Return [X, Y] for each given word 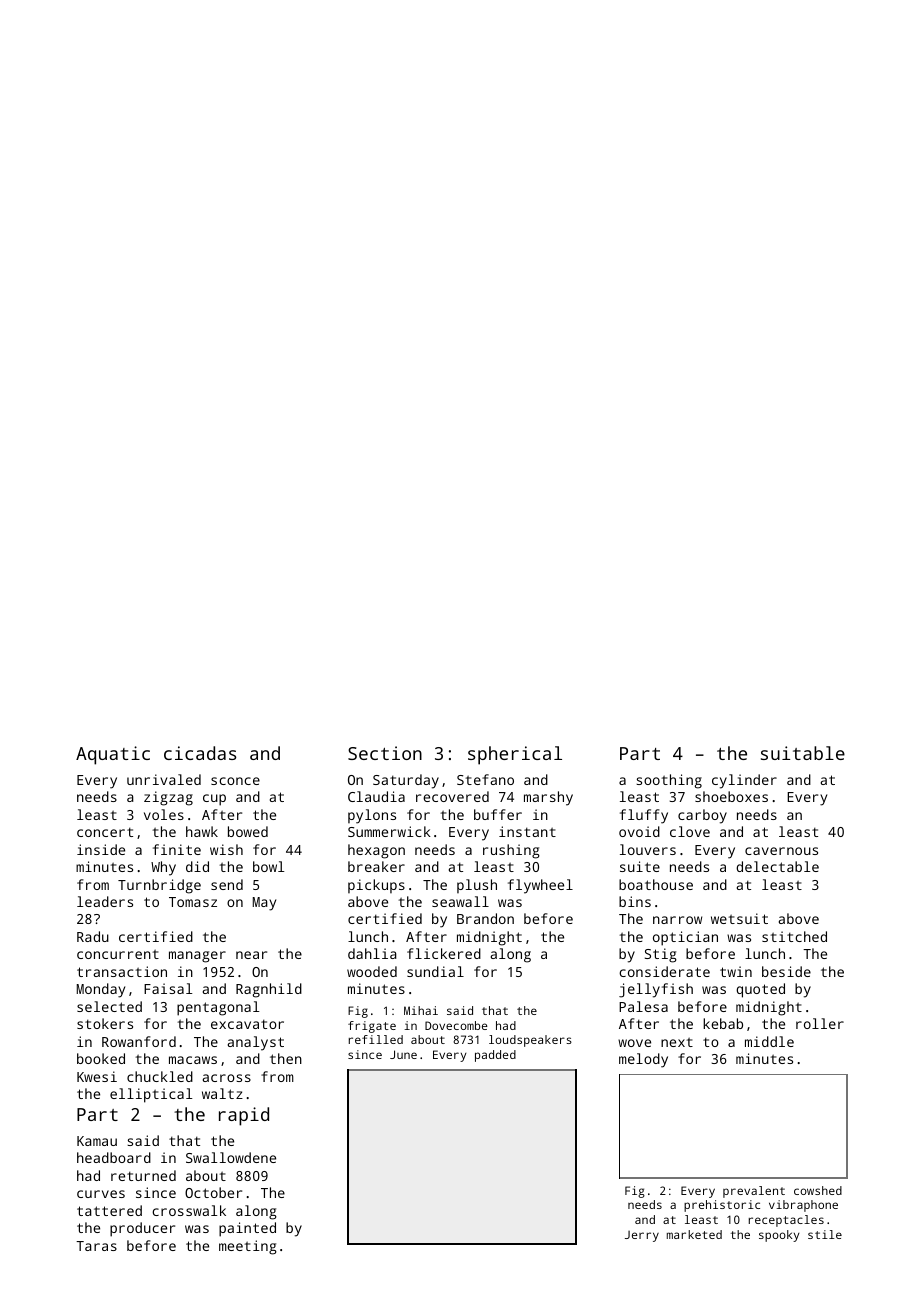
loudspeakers [530, 1041]
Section [385, 753]
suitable [803, 753]
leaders [105, 901]
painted [247, 1229]
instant [527, 831]
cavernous [781, 851]
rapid [244, 1116]
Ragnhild [269, 990]
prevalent [754, 1192]
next [677, 1042]
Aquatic [113, 755]
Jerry [642, 1236]
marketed [694, 1234]
